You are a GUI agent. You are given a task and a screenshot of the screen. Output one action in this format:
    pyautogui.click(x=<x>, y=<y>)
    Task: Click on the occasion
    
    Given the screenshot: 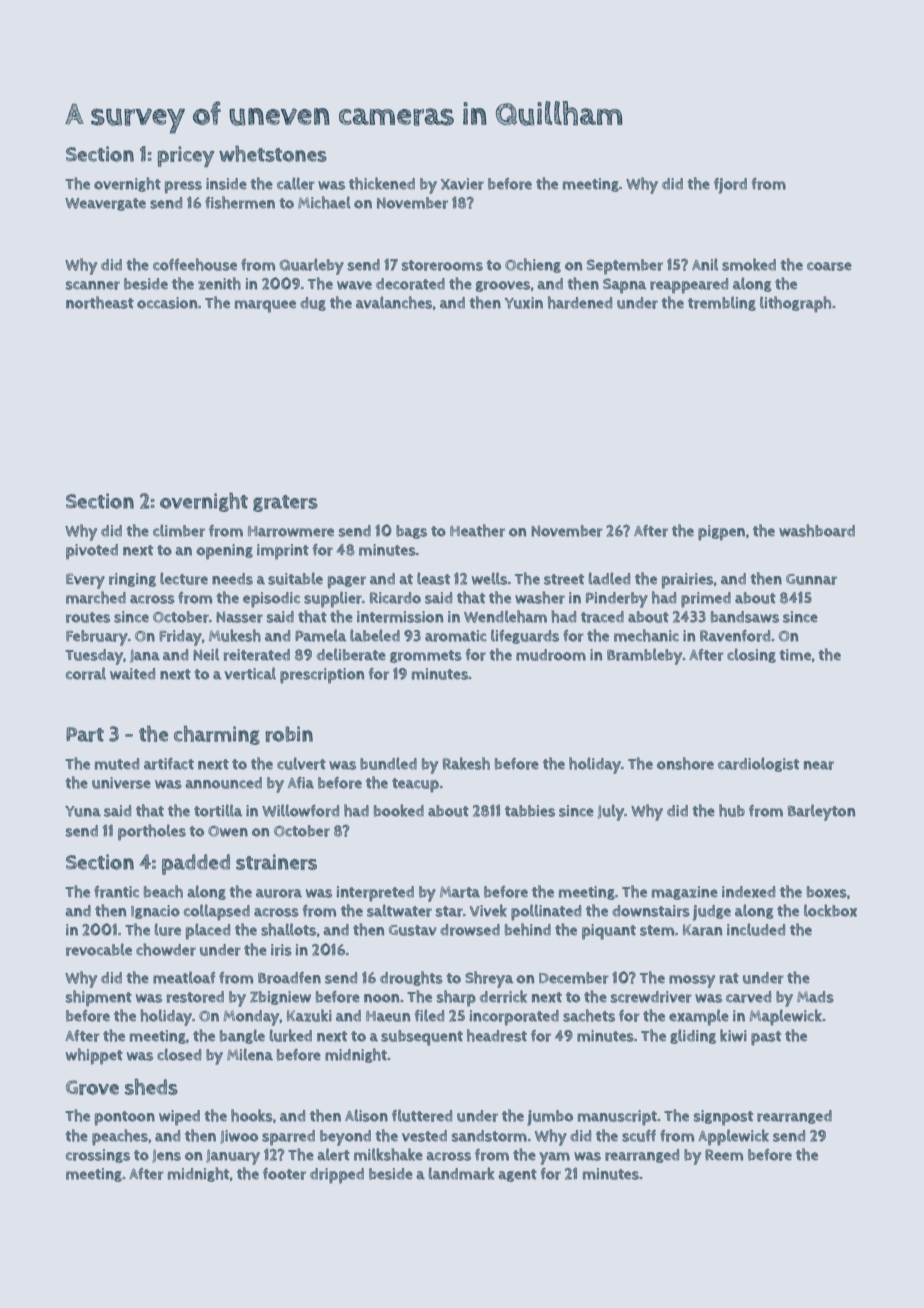 What is the action you would take?
    pyautogui.click(x=167, y=303)
